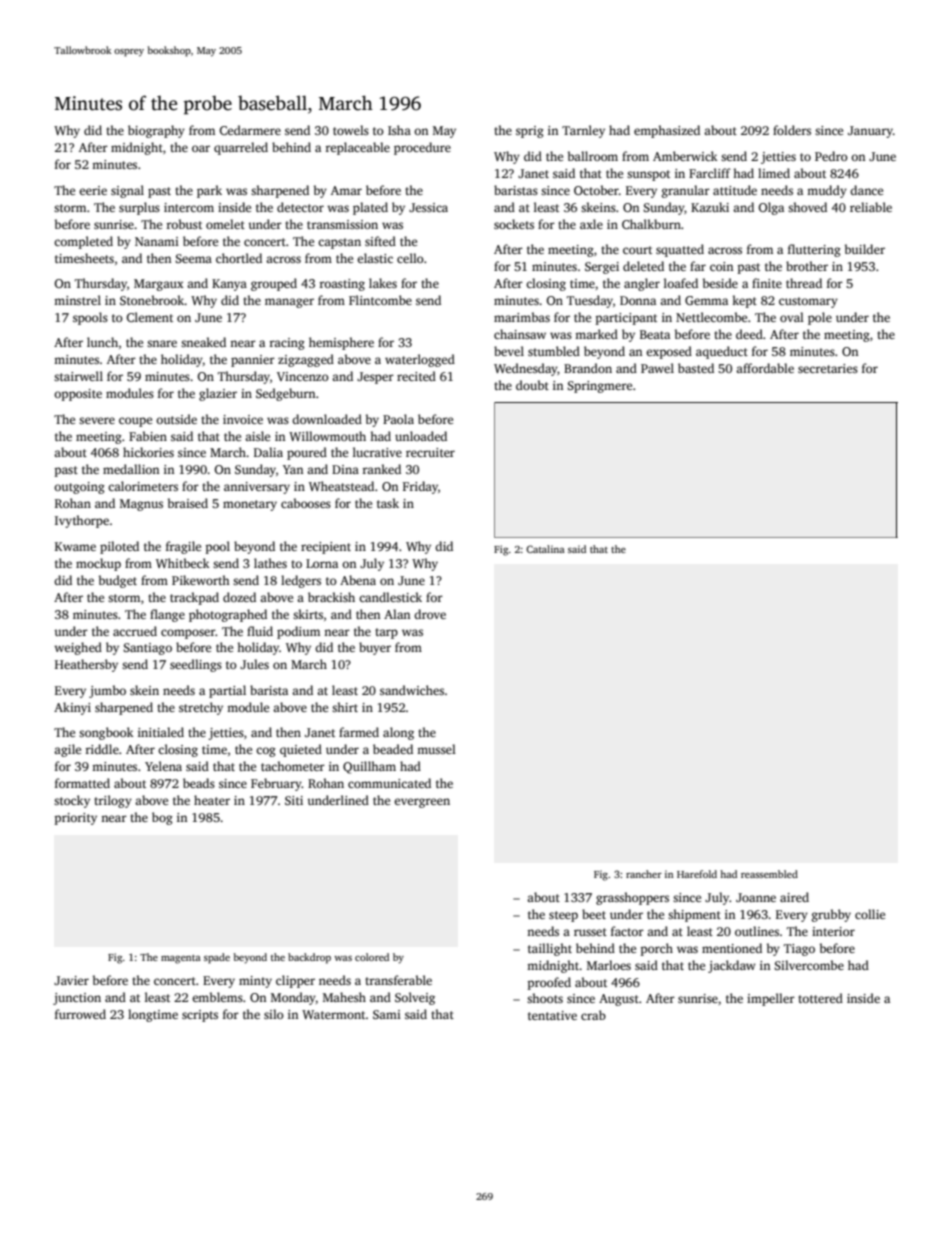  Describe the element at coordinates (377, 452) in the screenshot. I see `lucrative` at that location.
